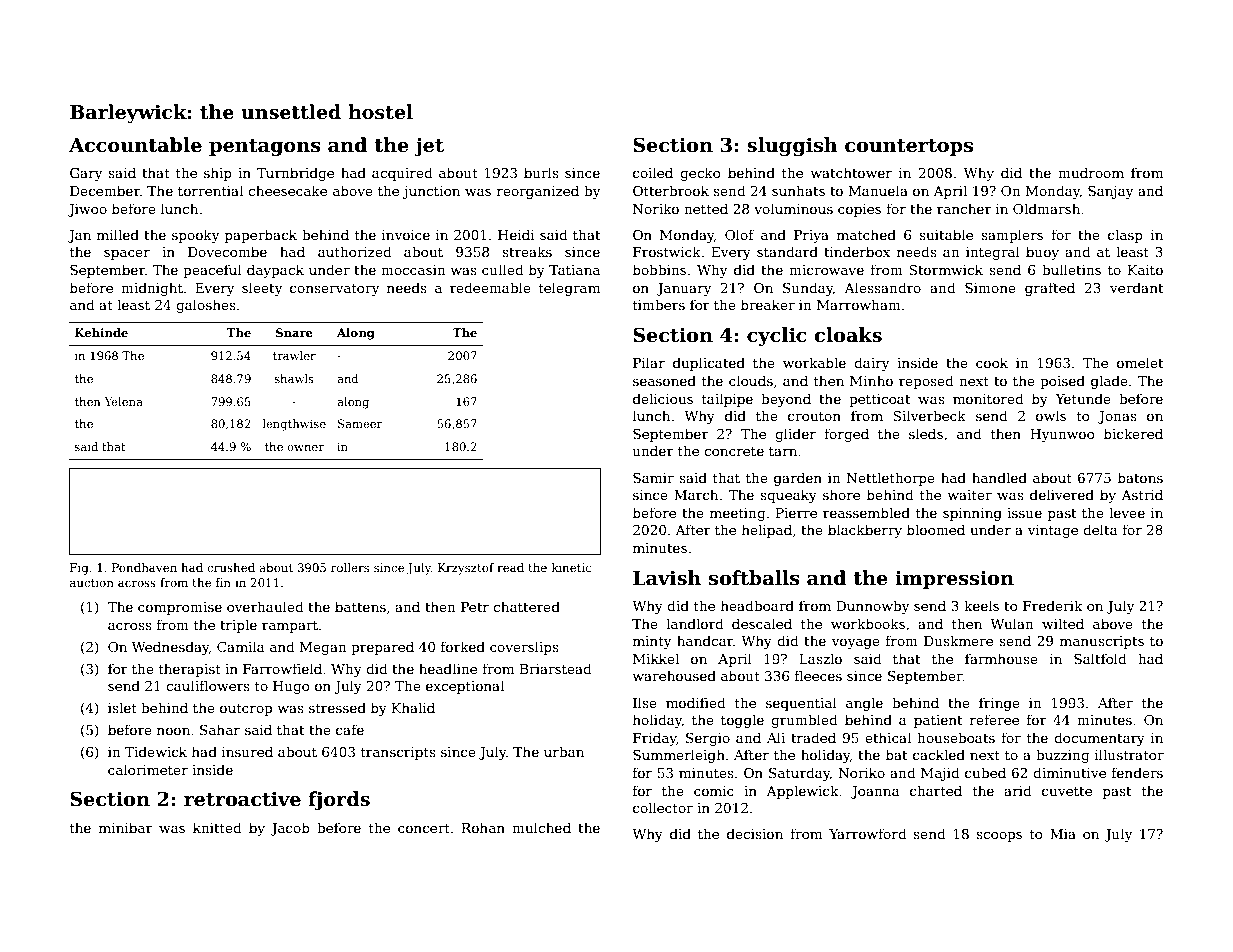 The width and height of the screenshot is (1233, 952). I want to click on timbers, so click(659, 304).
